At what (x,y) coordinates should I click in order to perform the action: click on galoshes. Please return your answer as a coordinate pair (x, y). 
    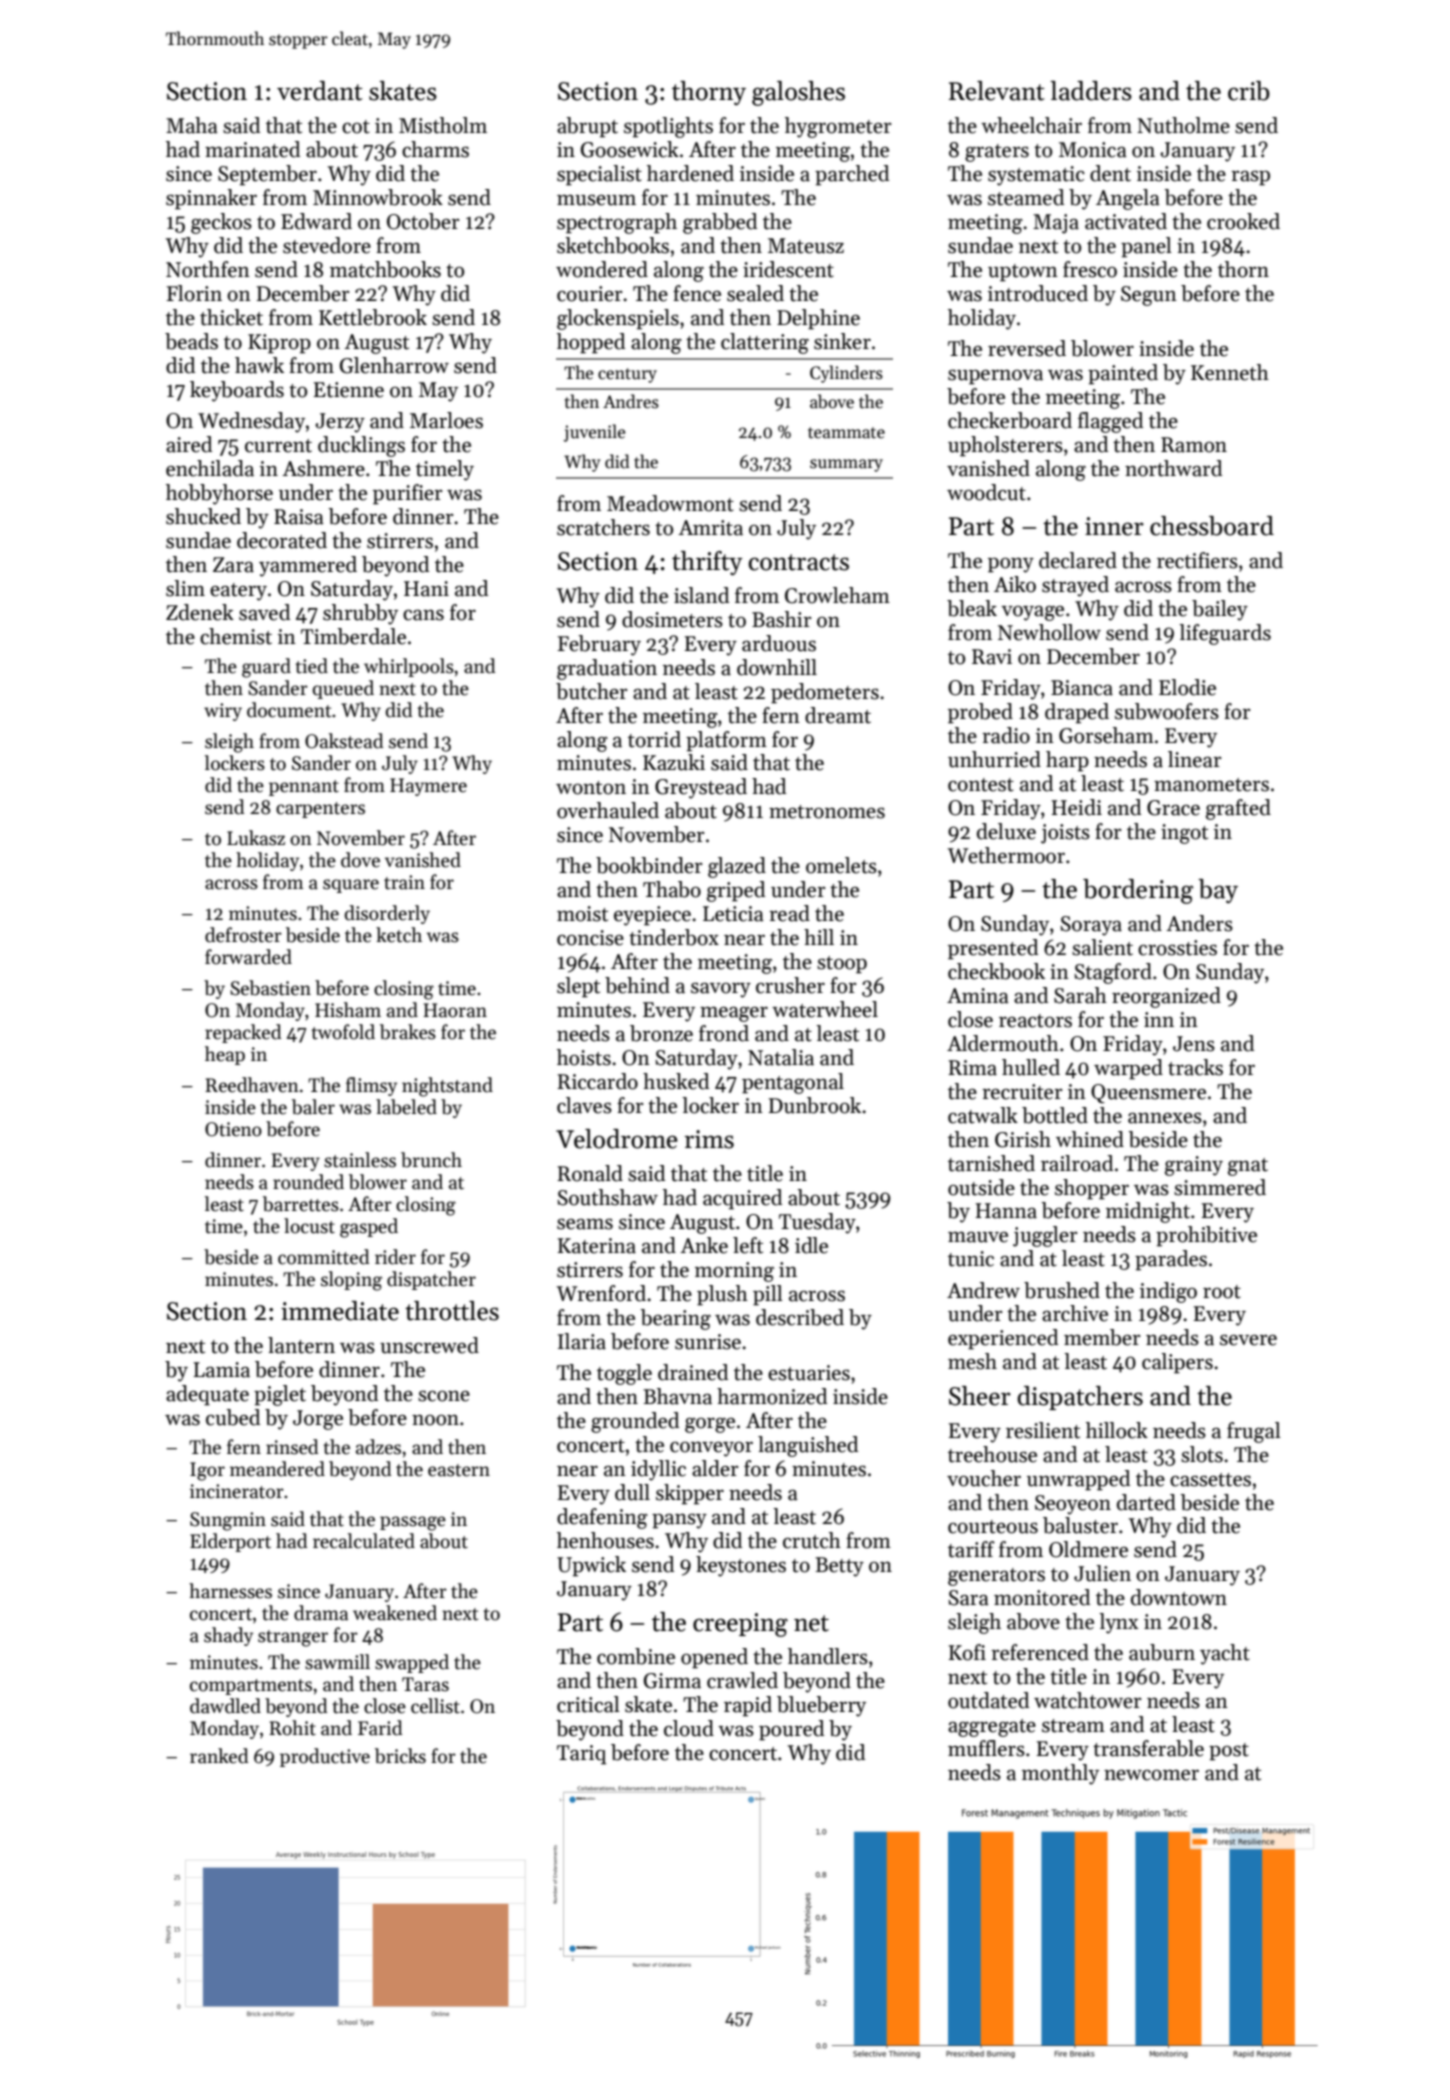
    Looking at the image, I should click on (798, 93).
